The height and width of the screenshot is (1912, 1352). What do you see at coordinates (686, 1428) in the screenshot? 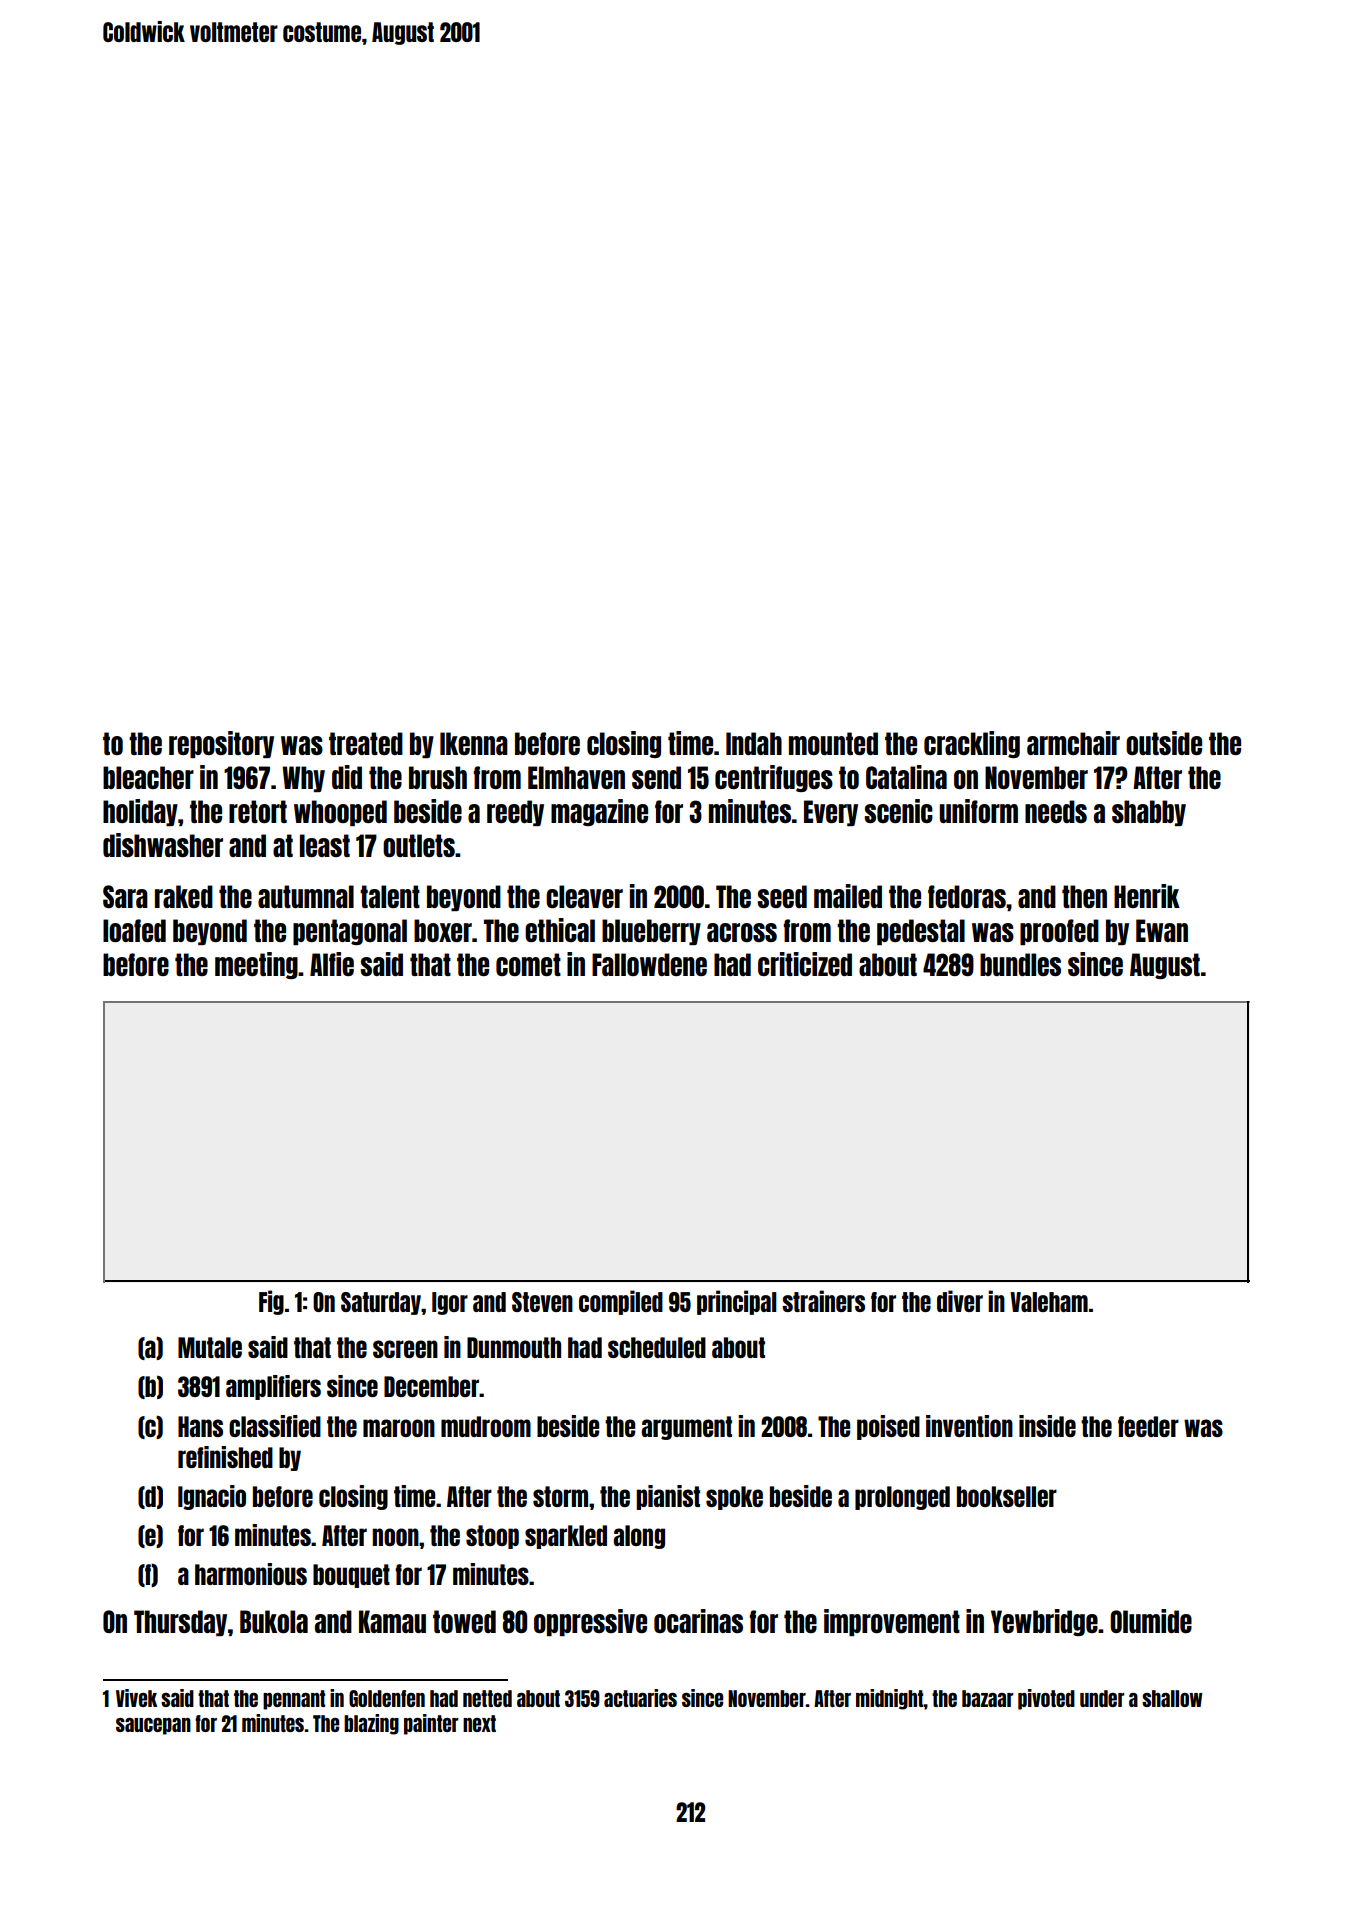
I see `argument` at bounding box center [686, 1428].
